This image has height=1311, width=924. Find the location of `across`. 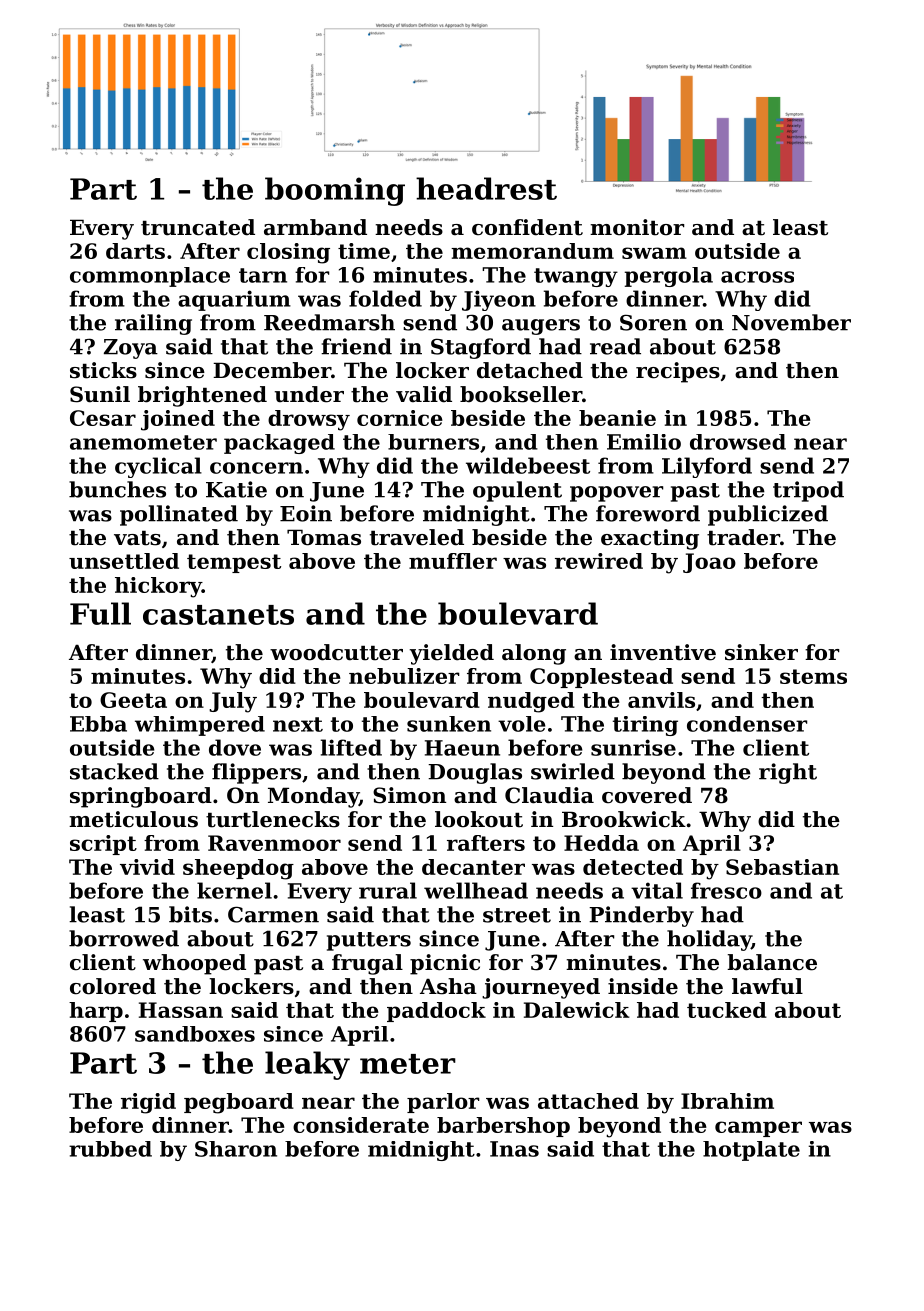

across is located at coordinates (757, 277).
